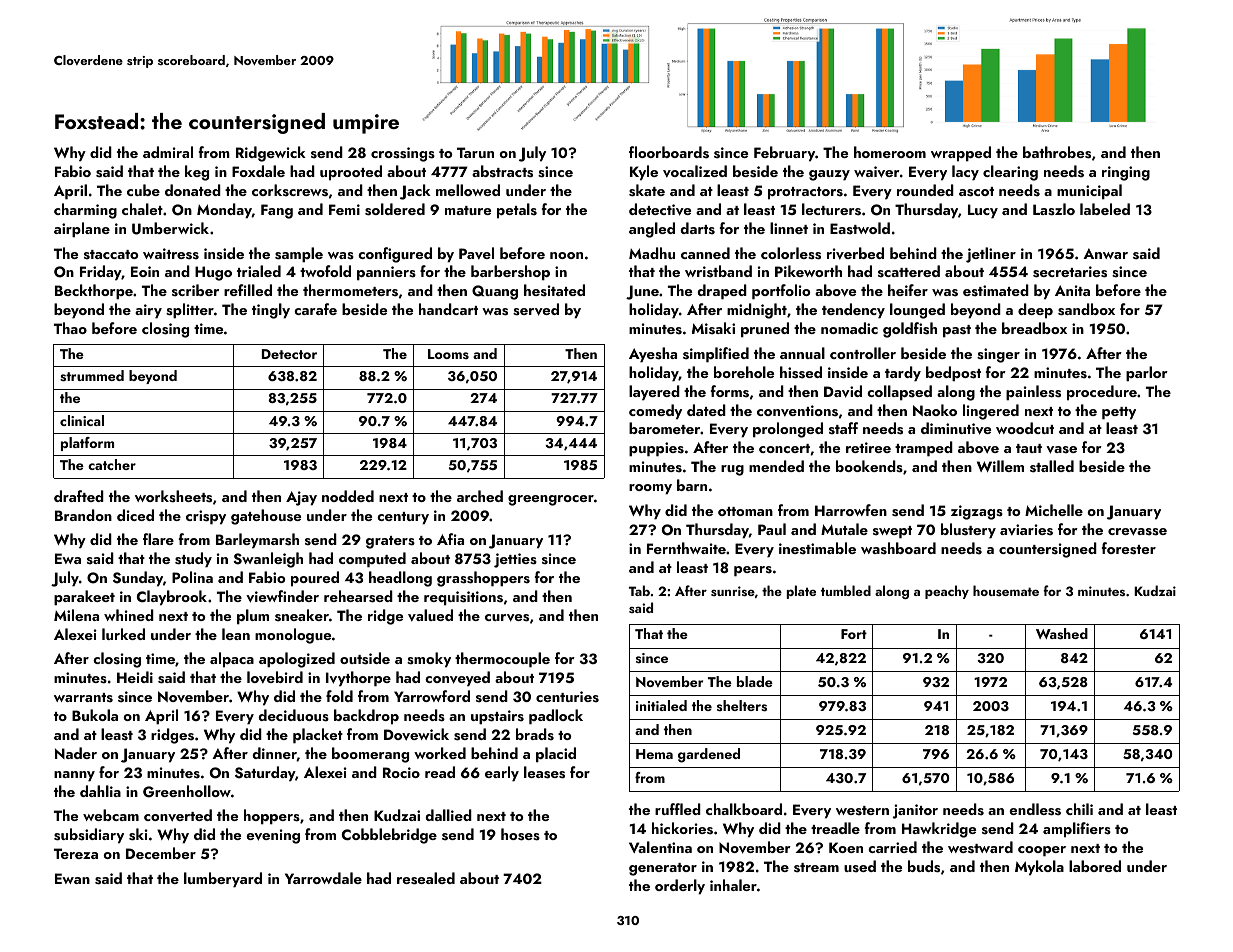 The image size is (1233, 952). I want to click on clinical, so click(82, 420).
